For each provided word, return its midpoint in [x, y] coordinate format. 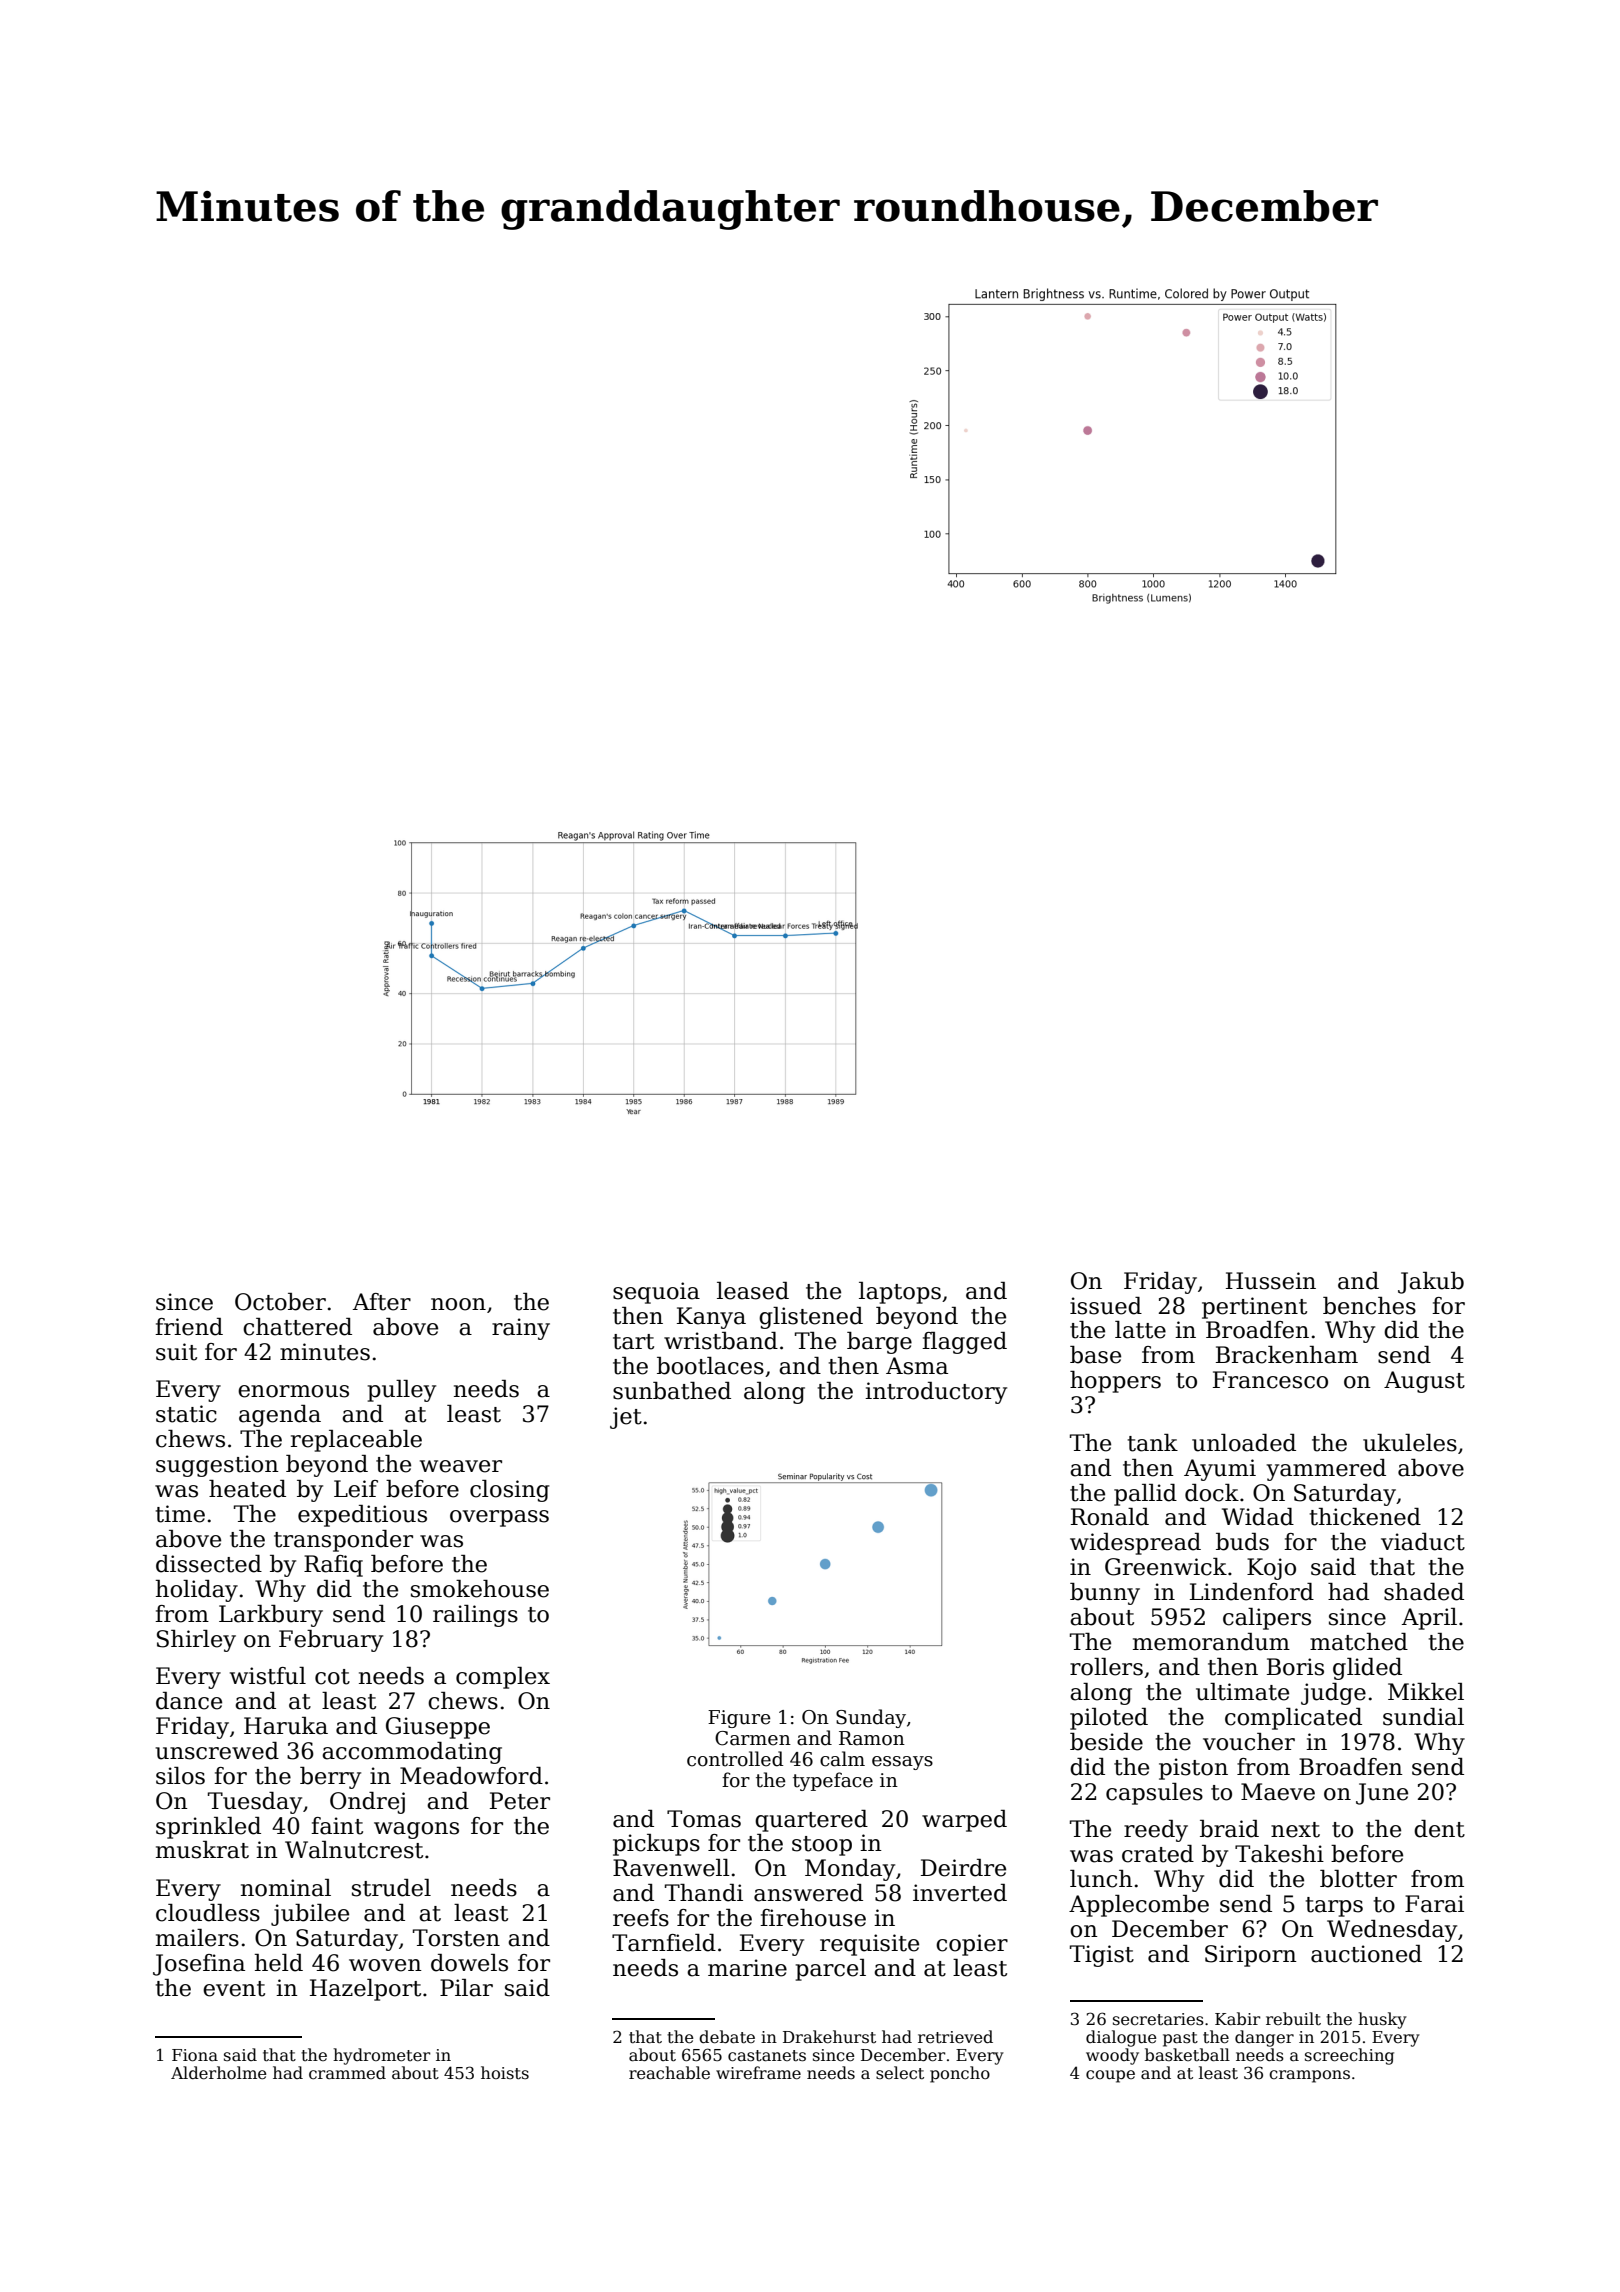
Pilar [466, 1988]
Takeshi [1279, 1854]
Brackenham [1287, 1355]
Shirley [196, 1641]
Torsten [456, 1938]
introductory [936, 1393]
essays [902, 1763]
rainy [521, 1329]
